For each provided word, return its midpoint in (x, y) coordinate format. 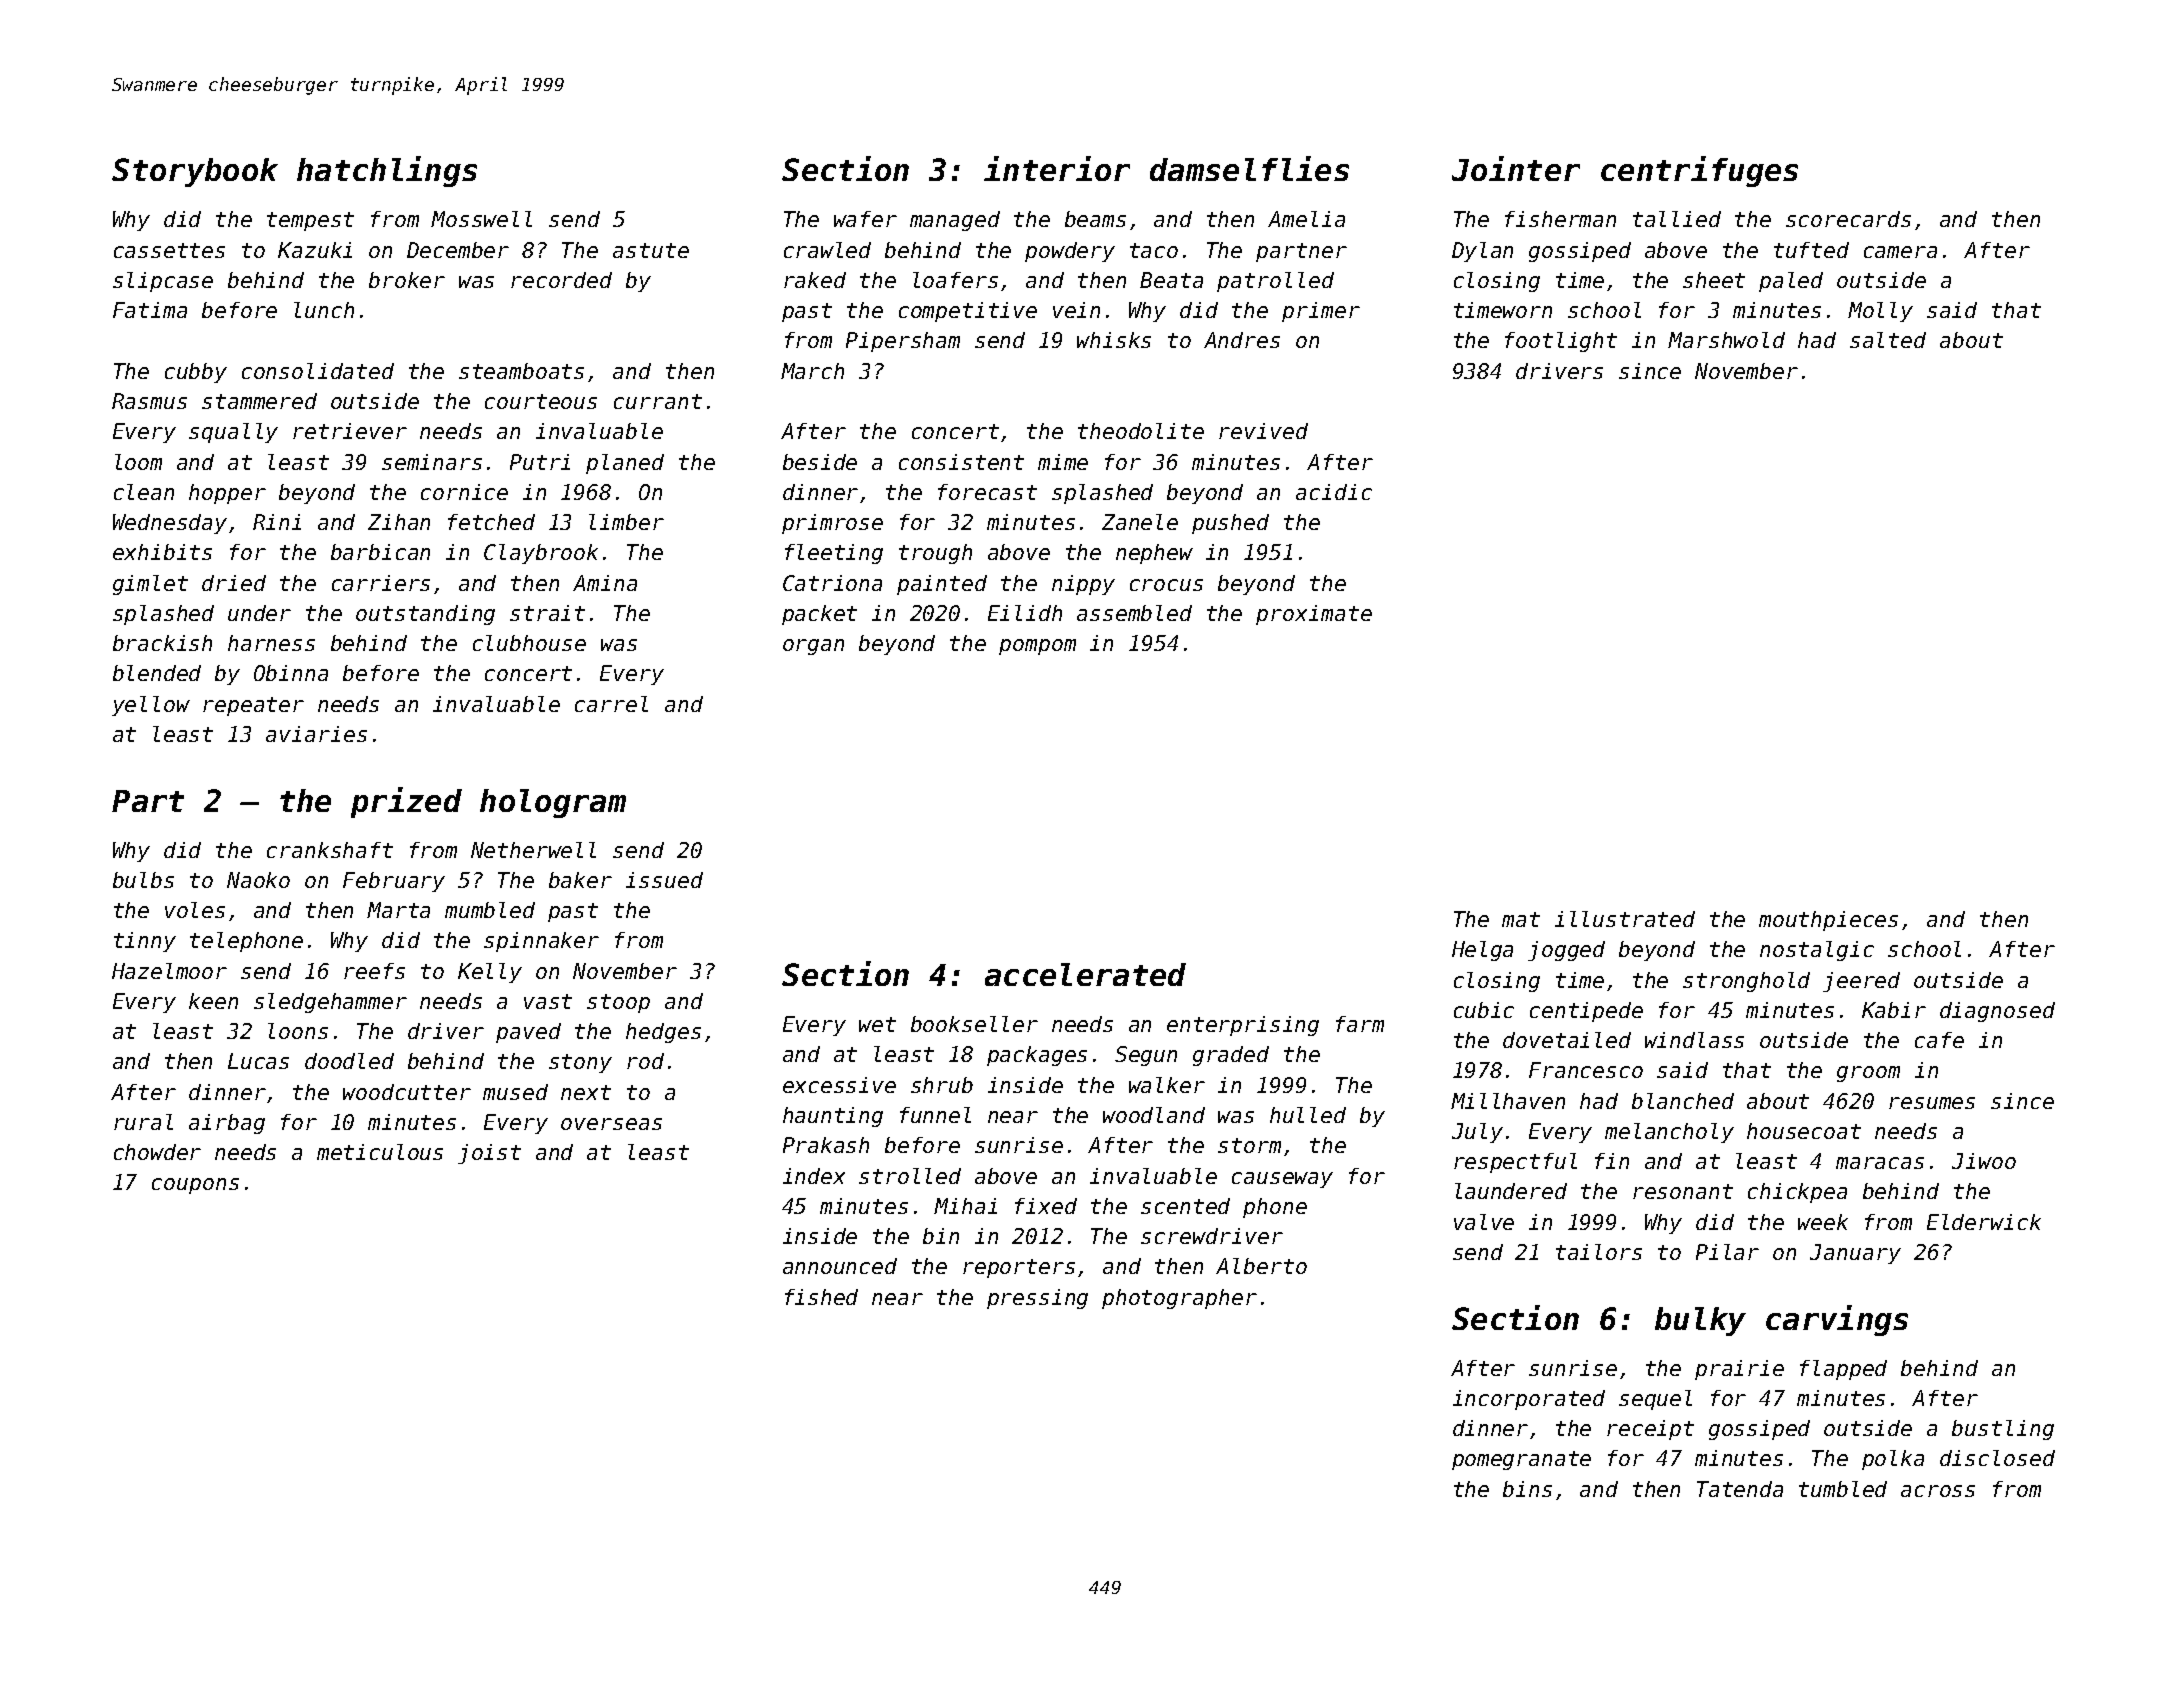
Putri (540, 462)
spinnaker (541, 942)
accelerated (1085, 974)
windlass (1694, 1040)
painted (942, 585)
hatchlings (387, 171)
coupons (195, 1186)
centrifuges (1699, 171)
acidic (1334, 492)
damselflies (1249, 168)
